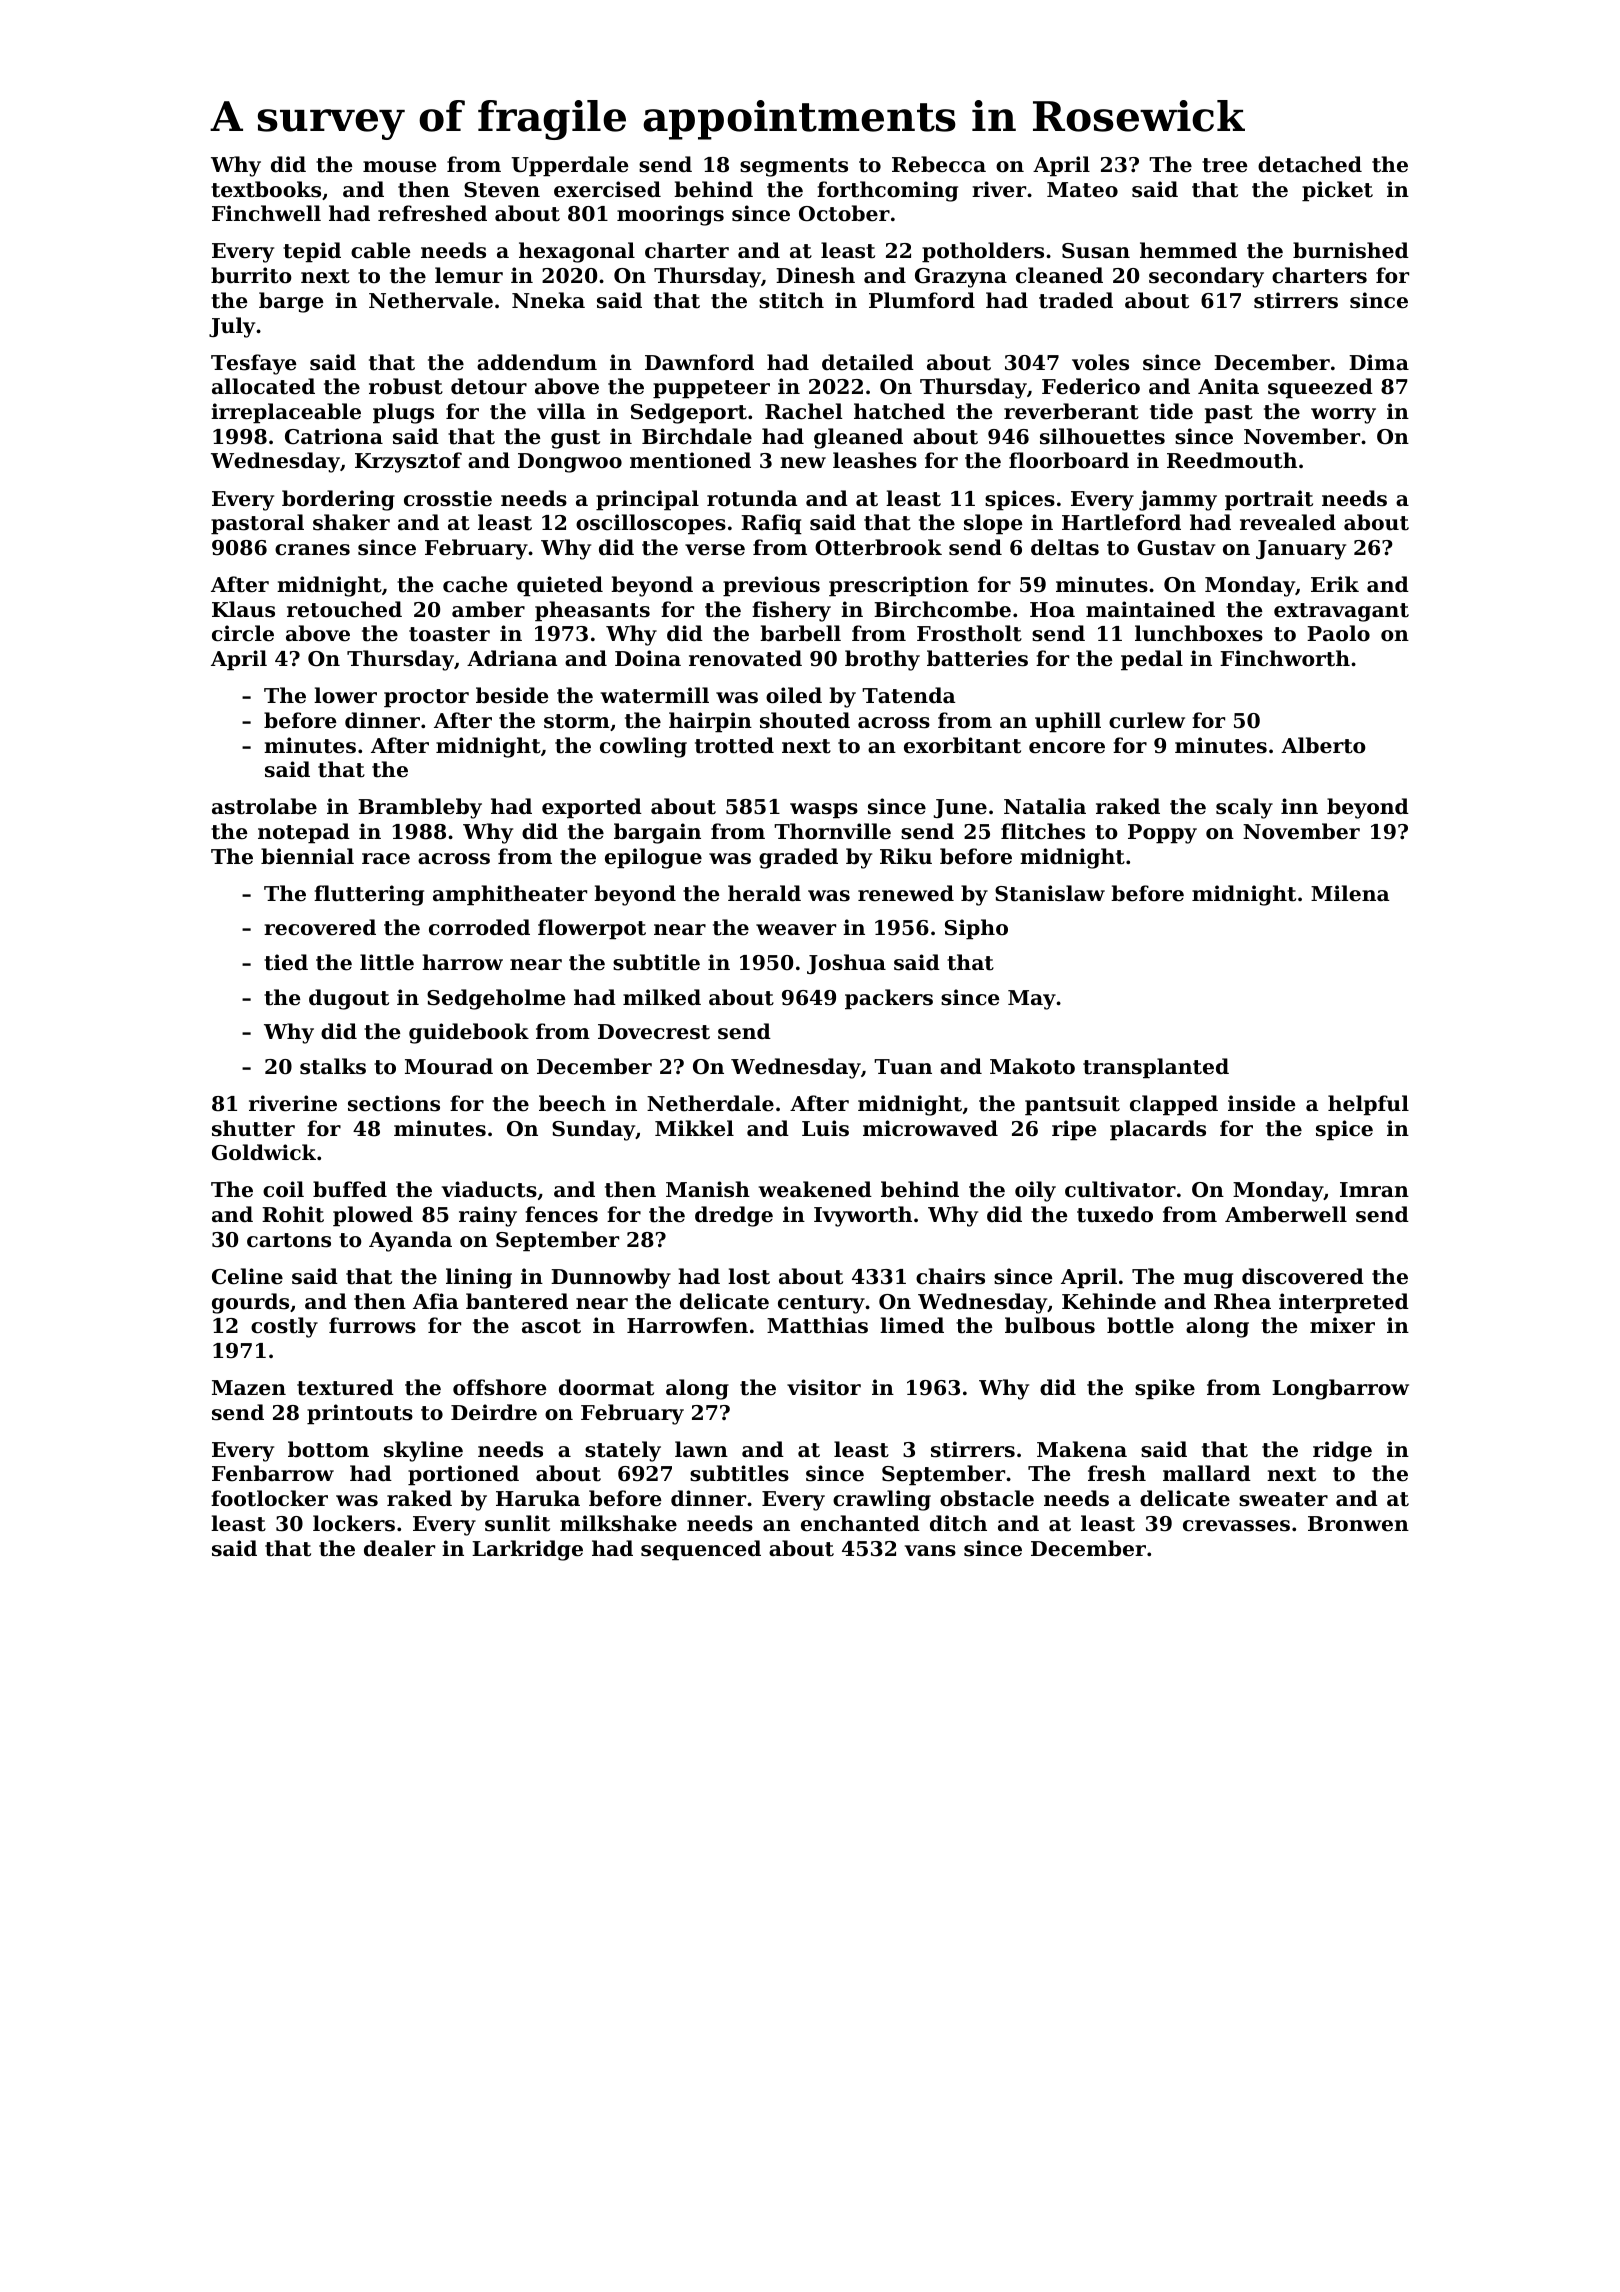  I want to click on detached, so click(1310, 164).
